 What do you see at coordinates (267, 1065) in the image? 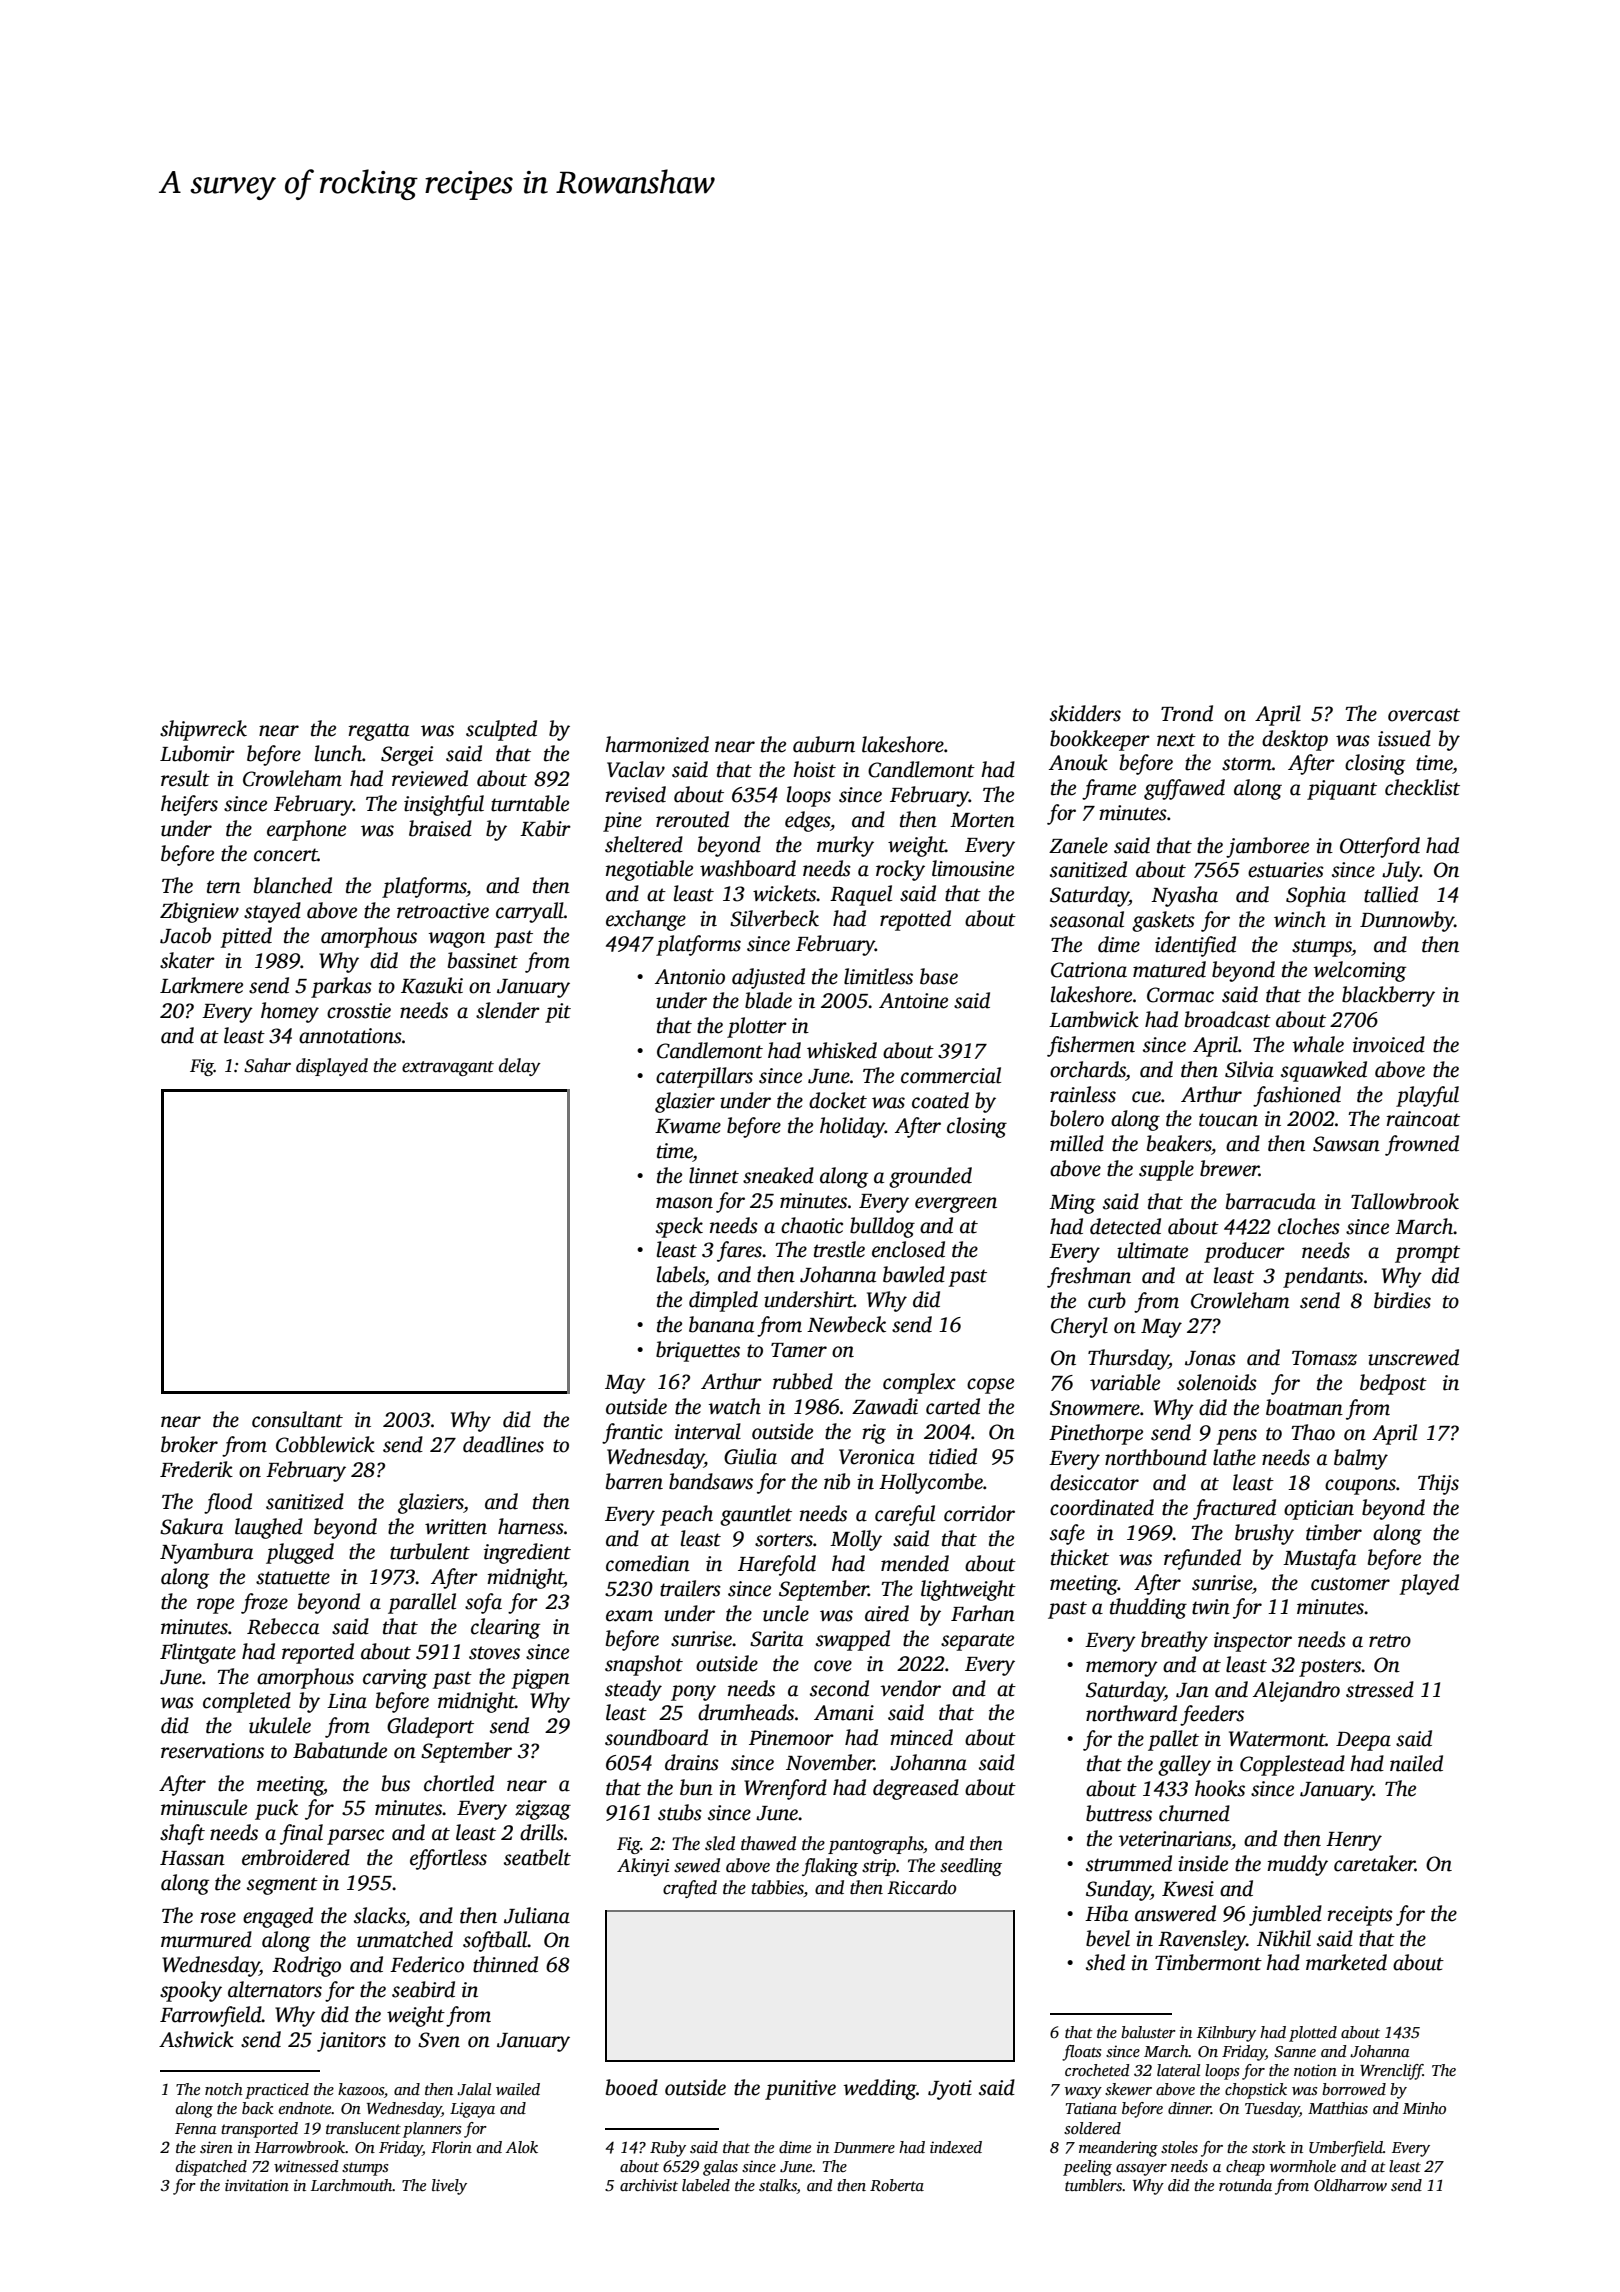
I see `Sahar` at bounding box center [267, 1065].
